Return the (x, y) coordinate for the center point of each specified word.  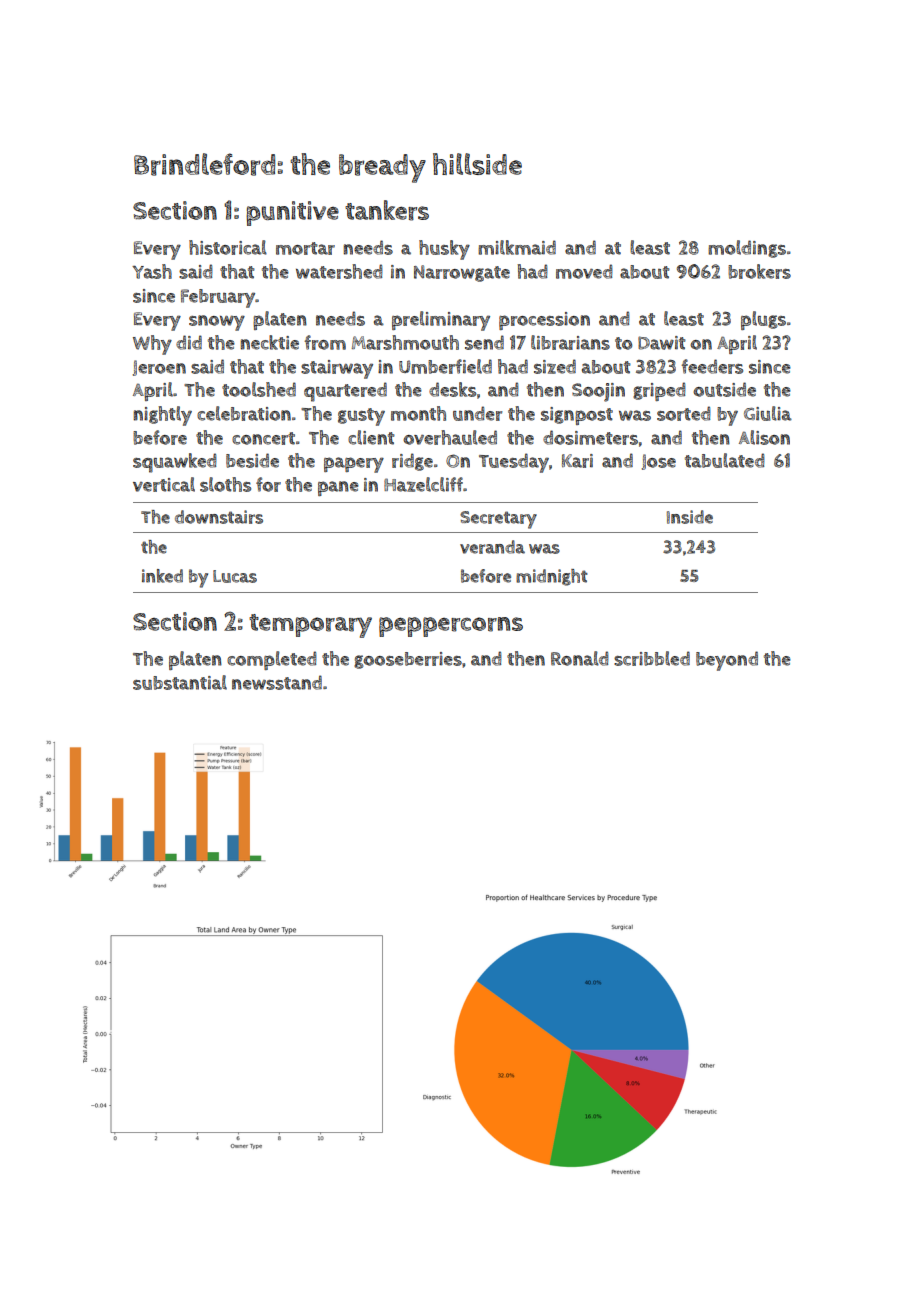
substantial (180, 682)
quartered (345, 392)
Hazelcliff (423, 484)
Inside (690, 517)
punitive (292, 213)
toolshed (259, 389)
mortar (305, 248)
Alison (764, 437)
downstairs (219, 517)
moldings (747, 249)
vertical (164, 484)
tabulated (725, 460)
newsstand (277, 682)
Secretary (498, 520)
